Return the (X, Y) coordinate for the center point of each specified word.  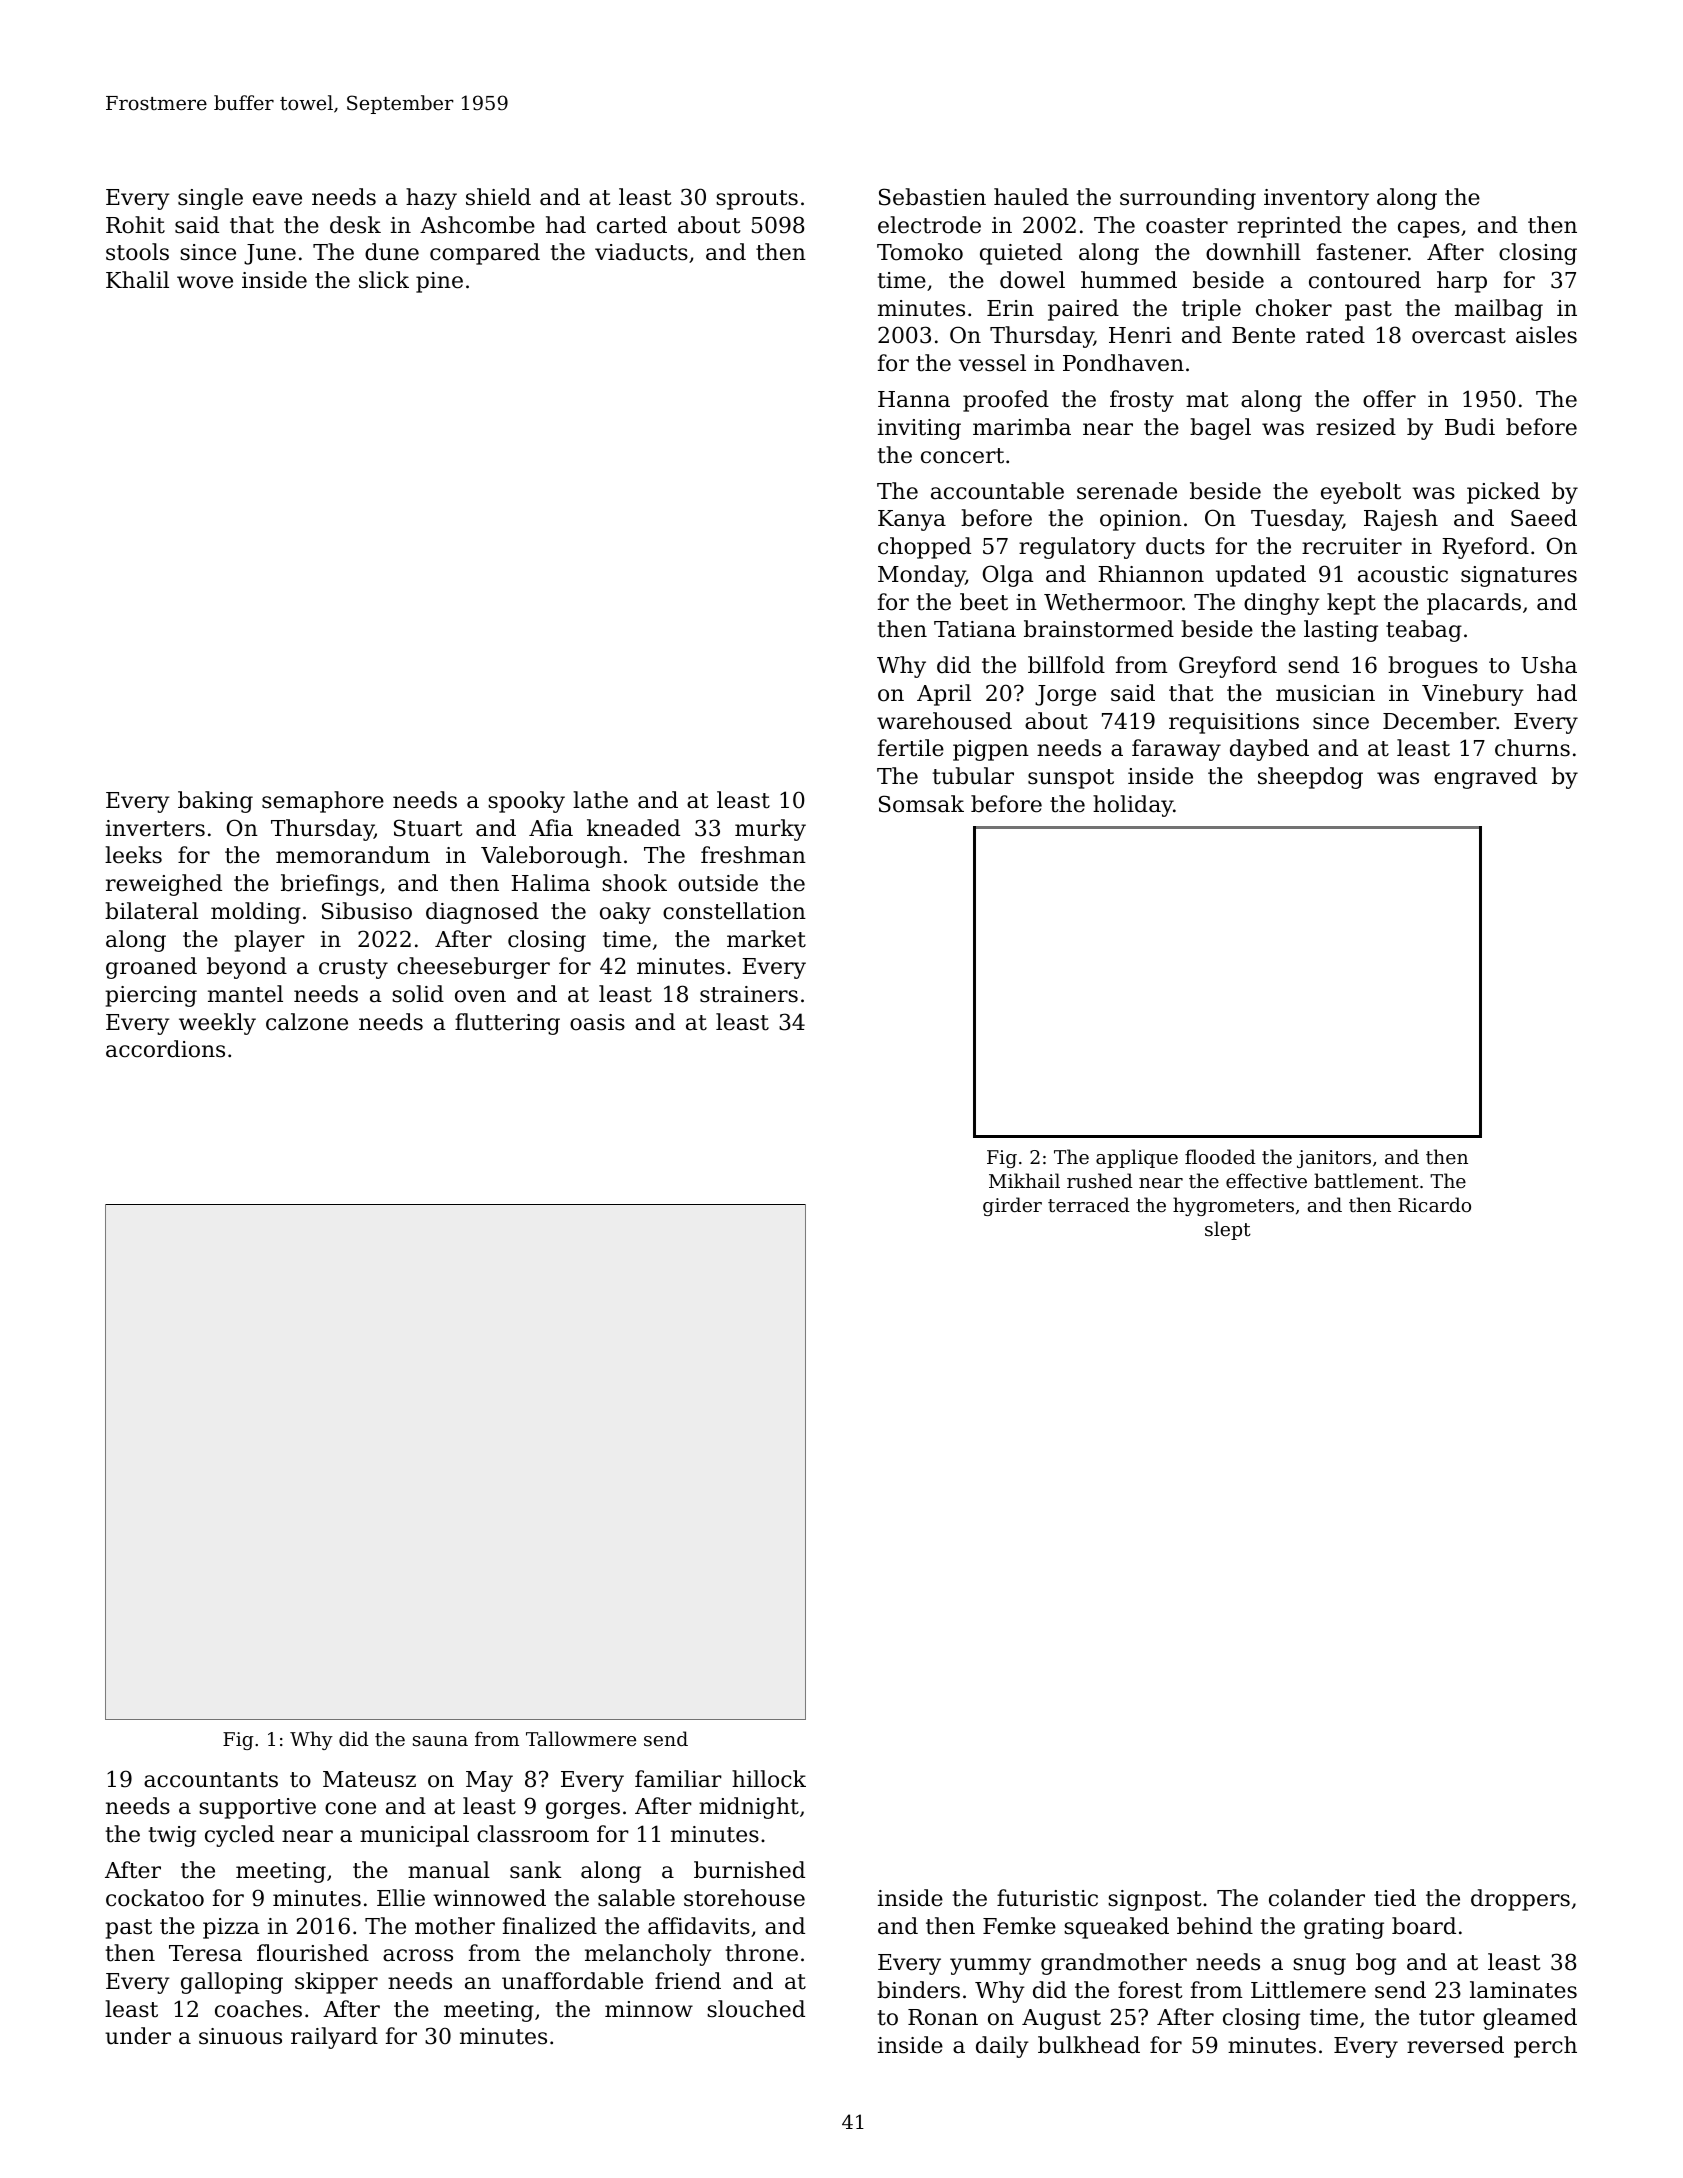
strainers (749, 994)
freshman (753, 855)
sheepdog (1310, 778)
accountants (211, 1780)
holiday (1133, 806)
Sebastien (932, 197)
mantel (245, 994)
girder (1012, 1206)
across (418, 1955)
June (270, 254)
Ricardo (1434, 1204)
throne (761, 1953)
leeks (133, 855)
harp (1462, 282)
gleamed (1530, 2019)
